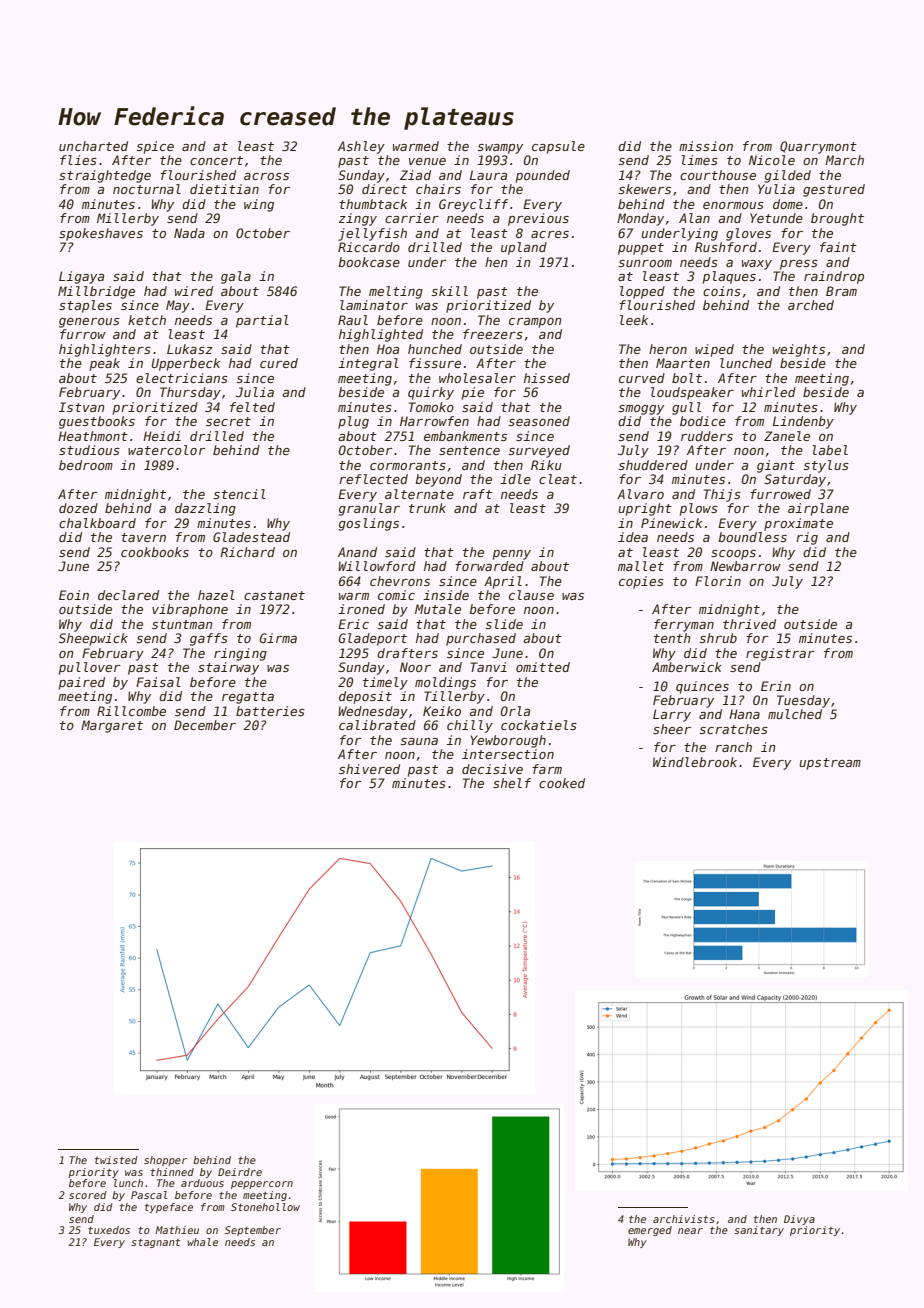 This screenshot has height=1308, width=924. I want to click on brought, so click(837, 219).
